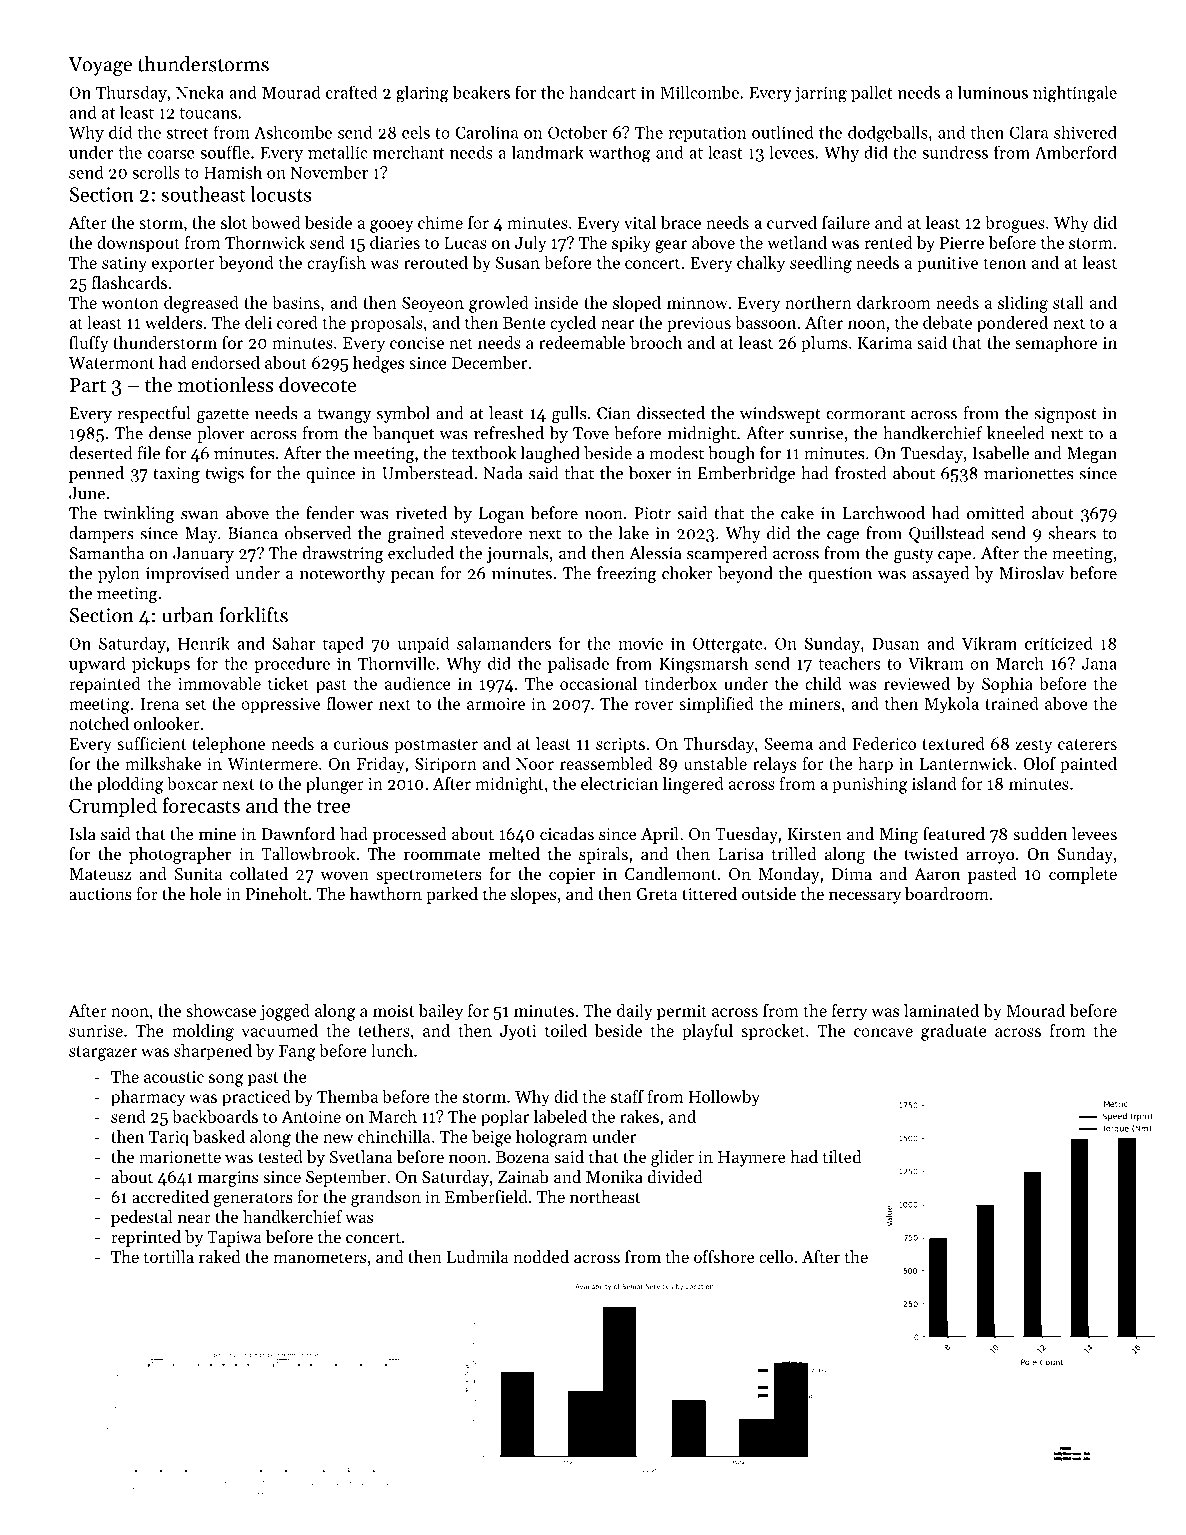 The width and height of the screenshot is (1186, 1535). What do you see at coordinates (776, 1256) in the screenshot?
I see `cello` at bounding box center [776, 1256].
